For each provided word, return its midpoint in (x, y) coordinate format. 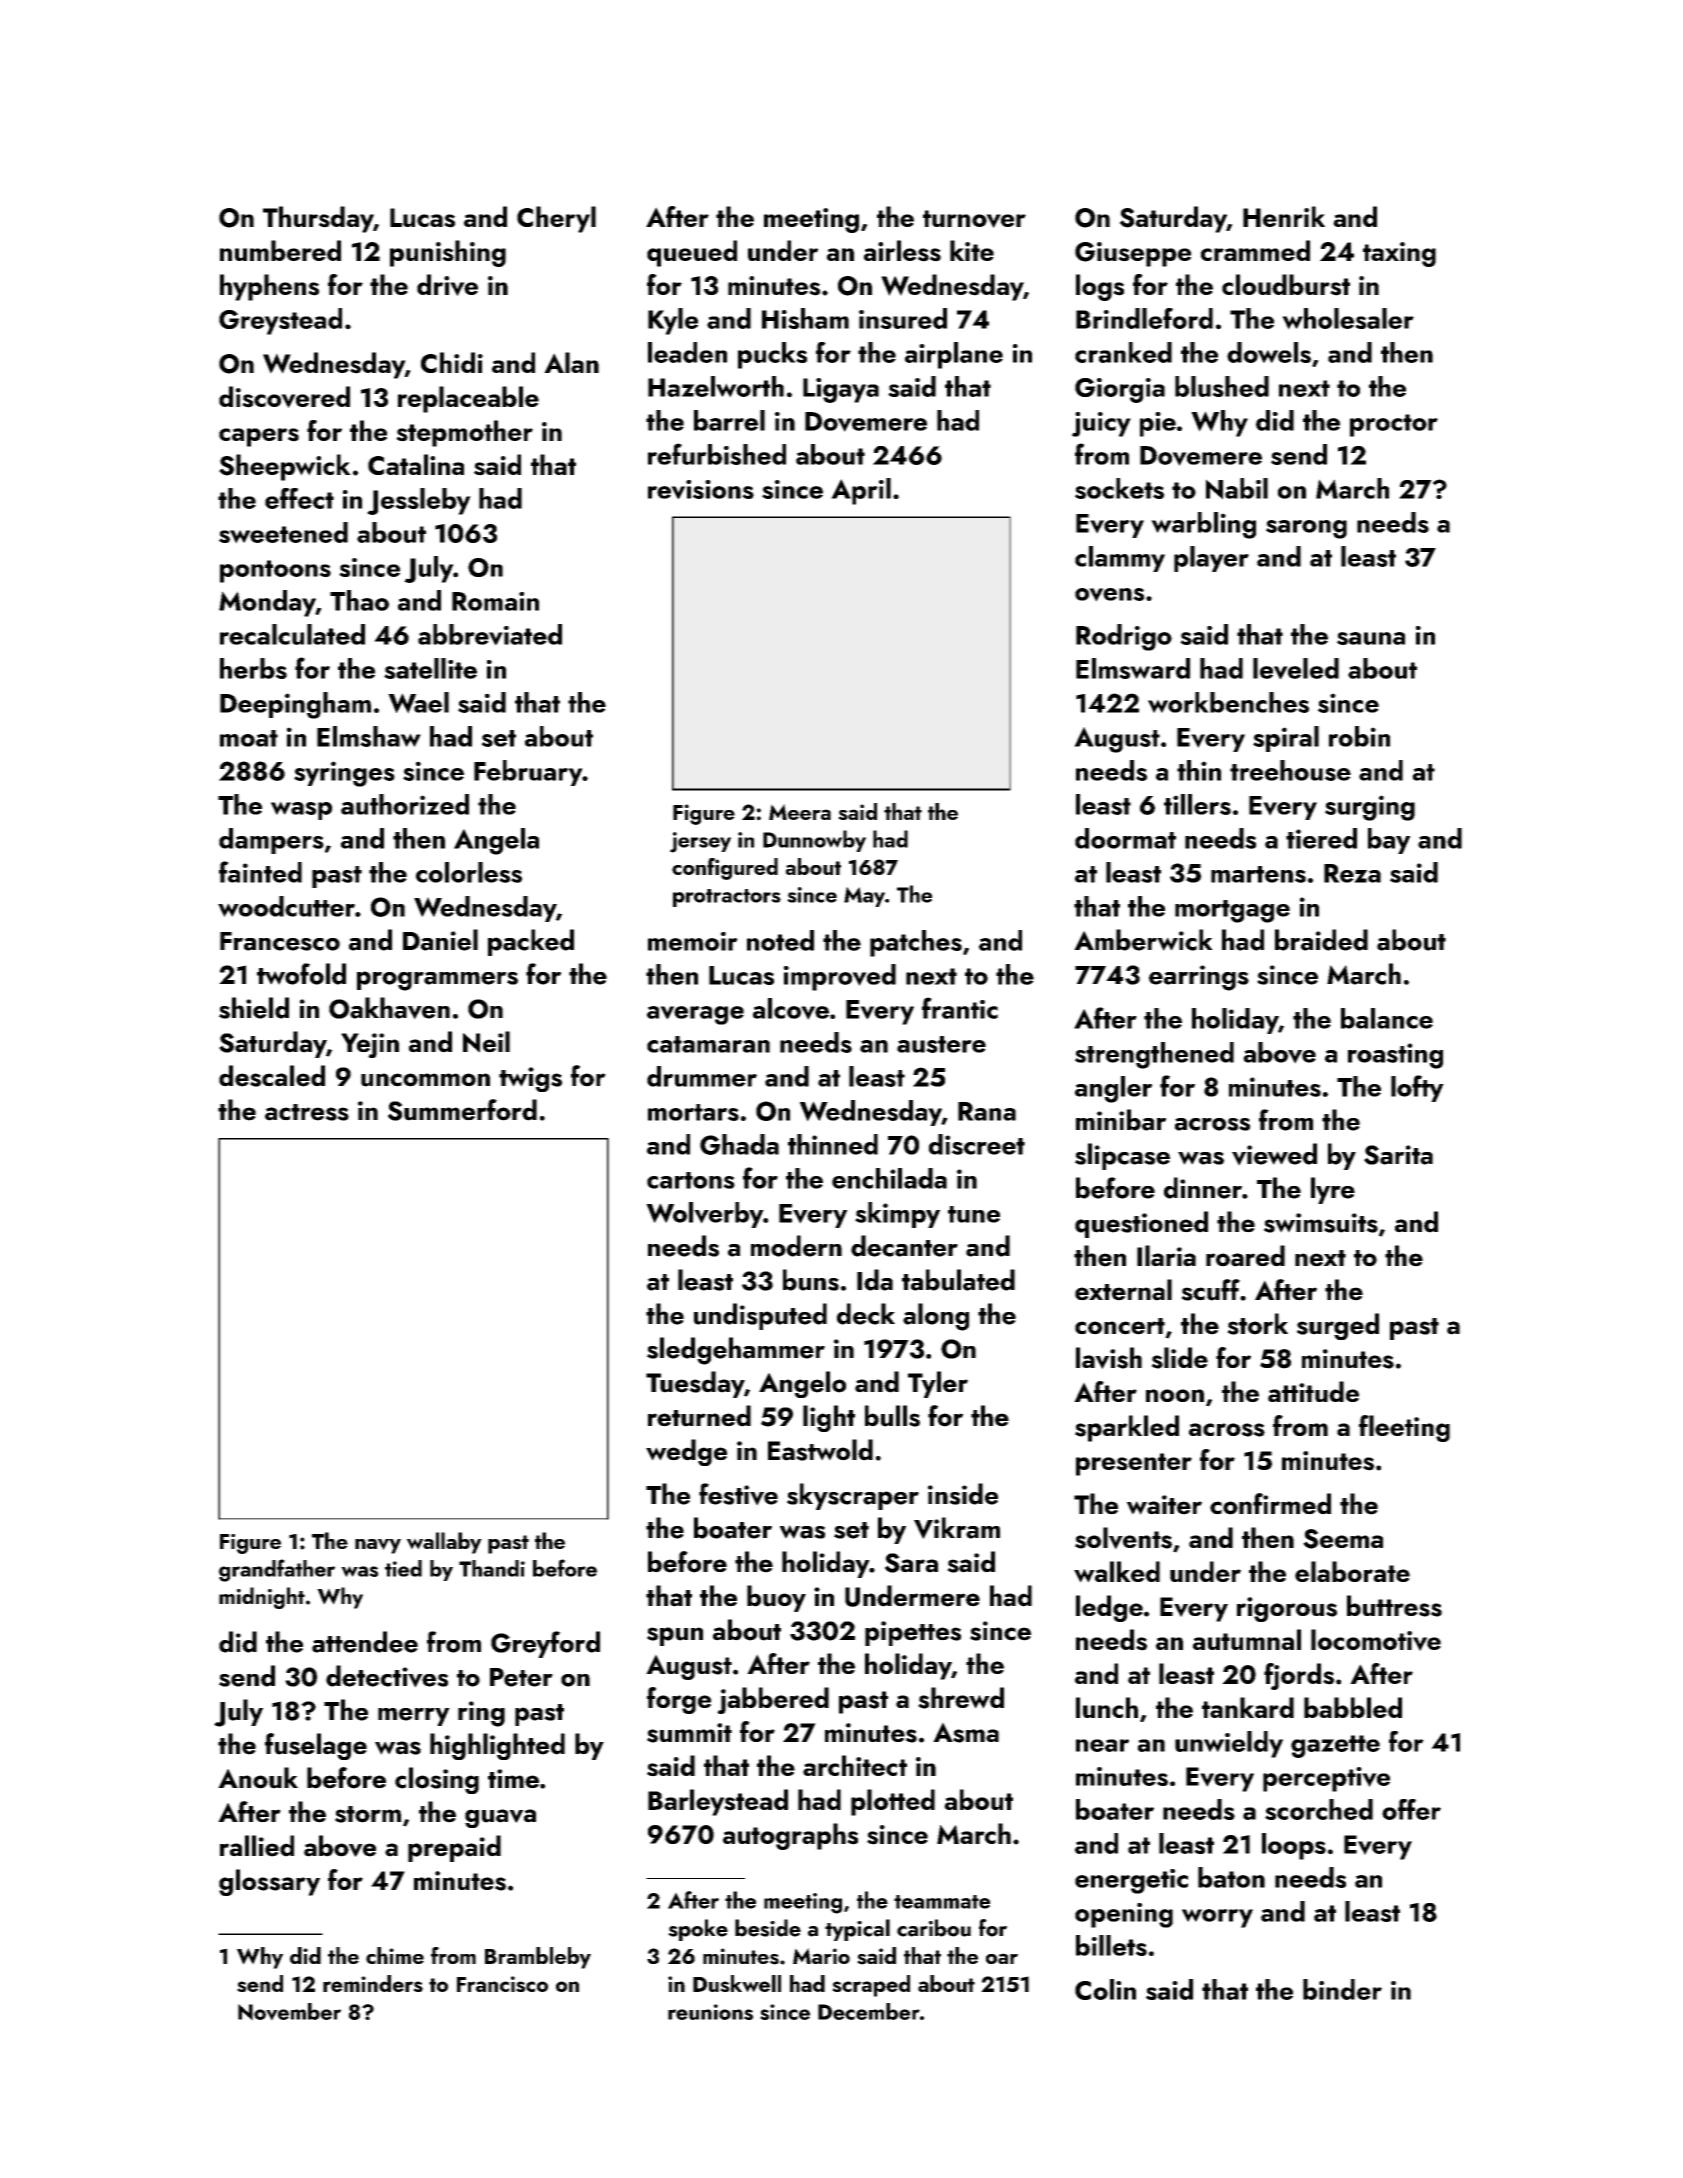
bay (1389, 841)
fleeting (1404, 1428)
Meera (800, 812)
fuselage (316, 1746)
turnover (974, 219)
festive (738, 1494)
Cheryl (556, 219)
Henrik (1284, 216)
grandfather (277, 1570)
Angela (496, 841)
